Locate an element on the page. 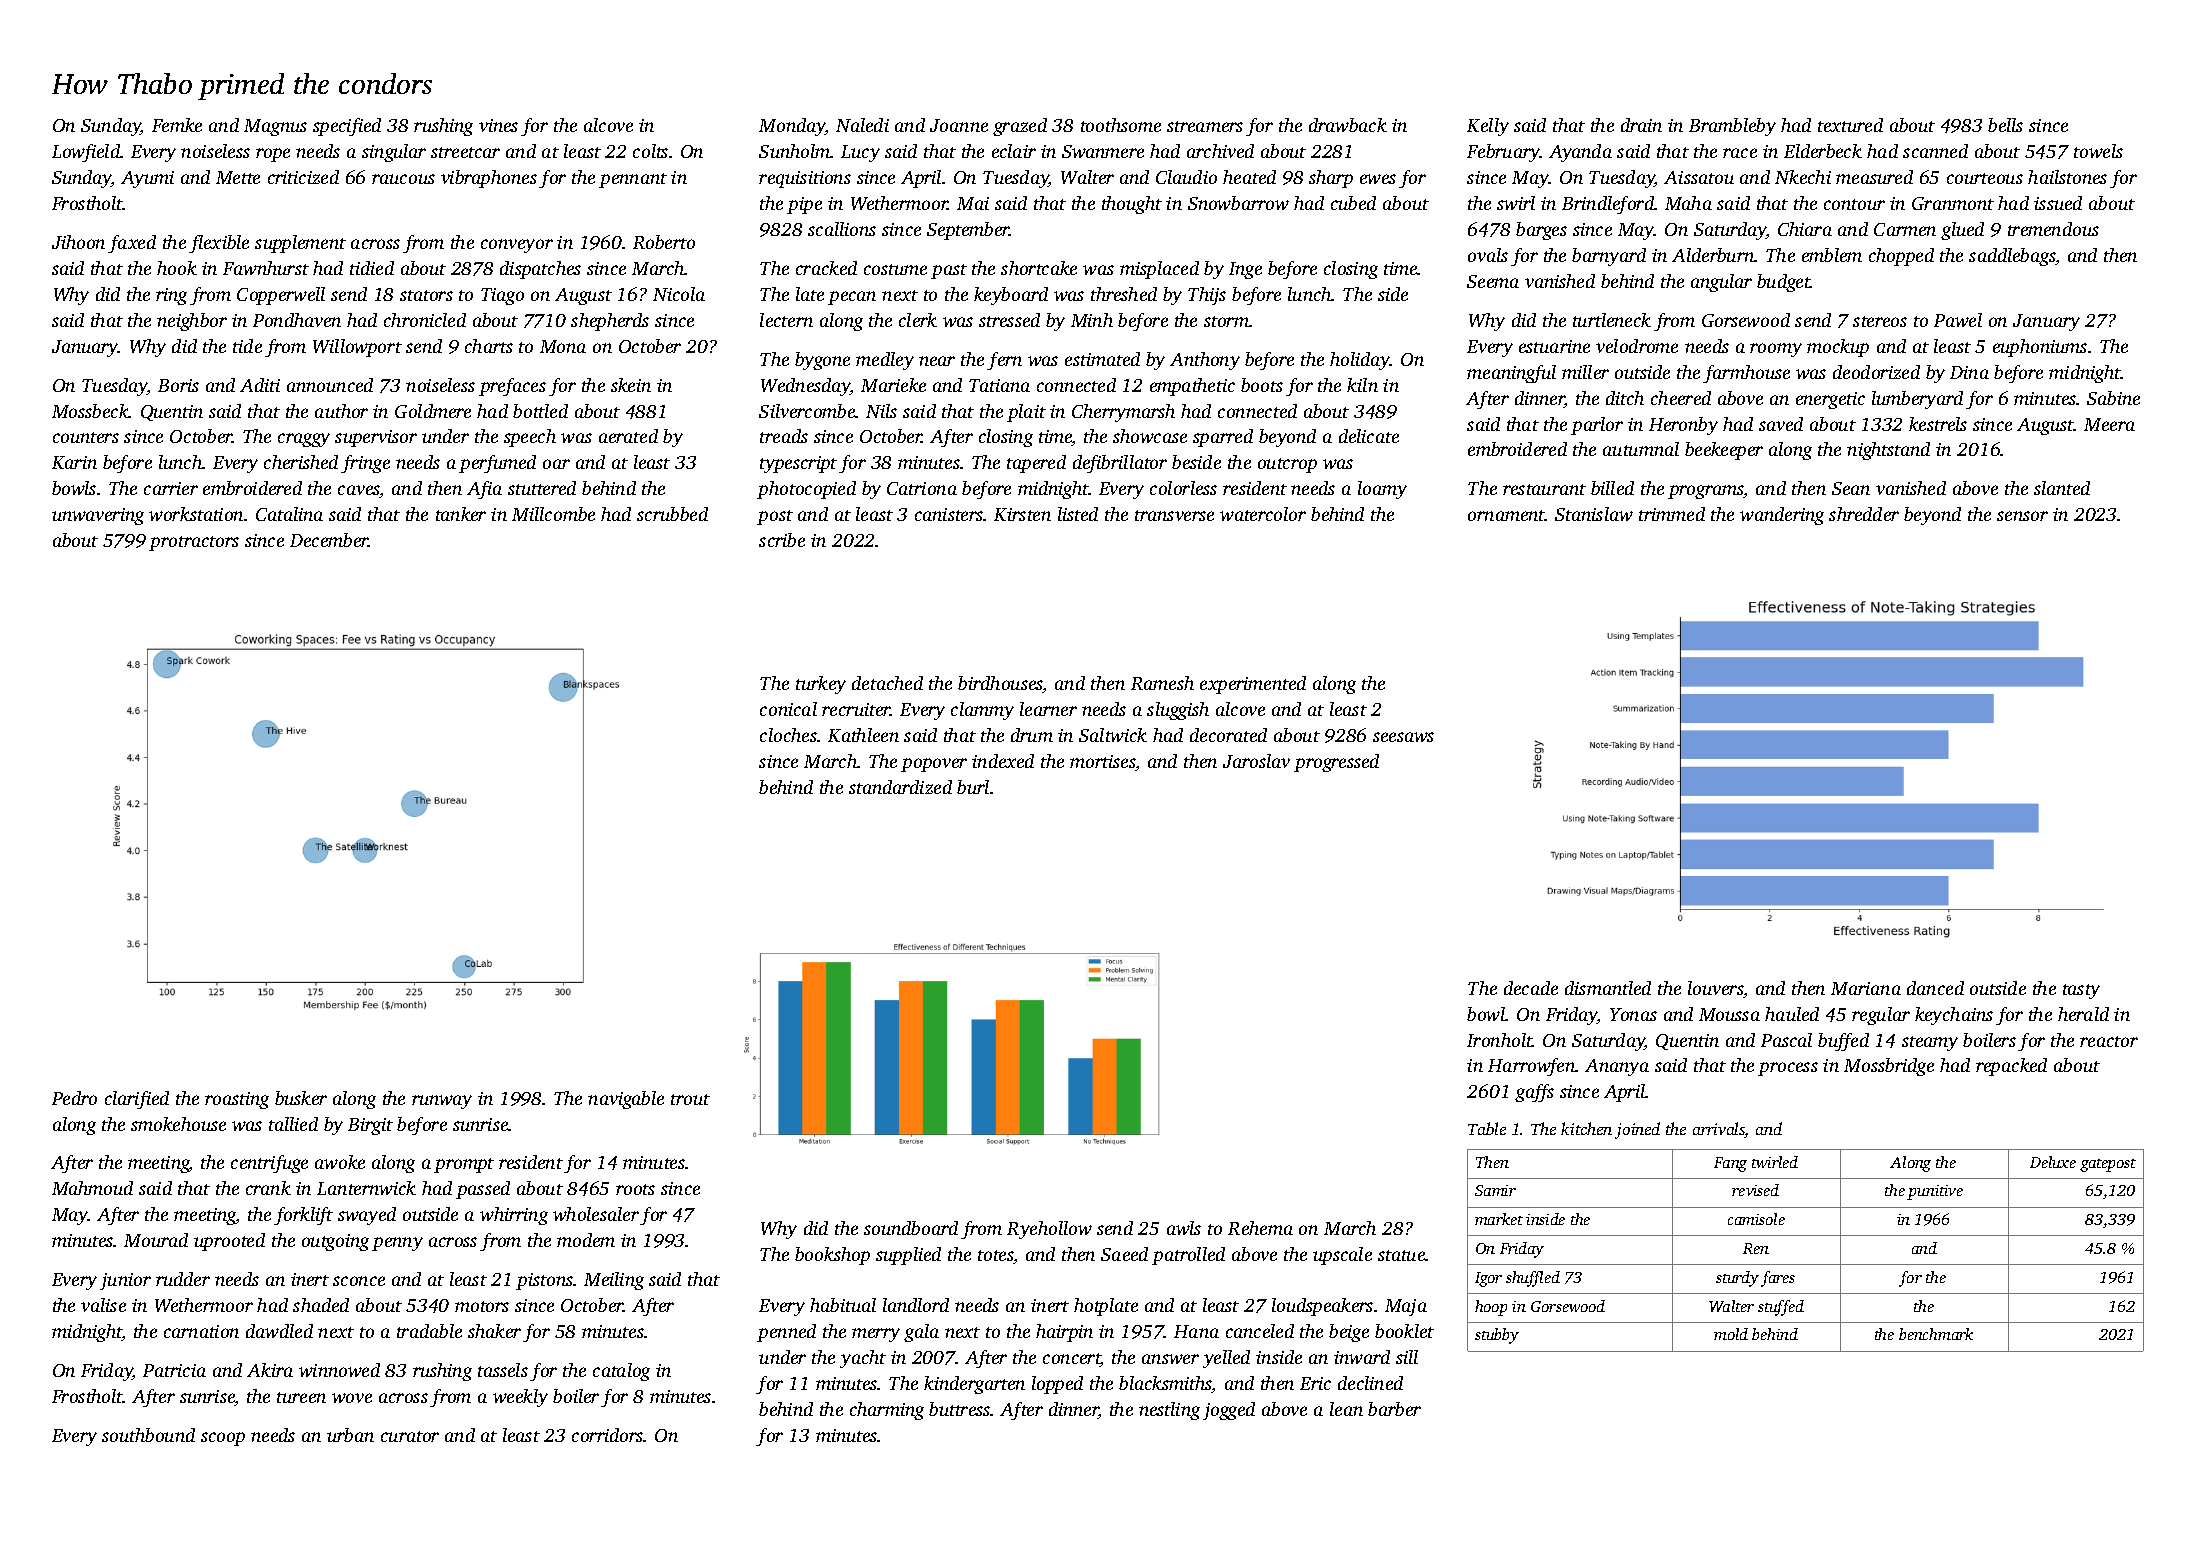 Image resolution: width=2195 pixels, height=1552 pixels. Swanmere is located at coordinates (1103, 151).
